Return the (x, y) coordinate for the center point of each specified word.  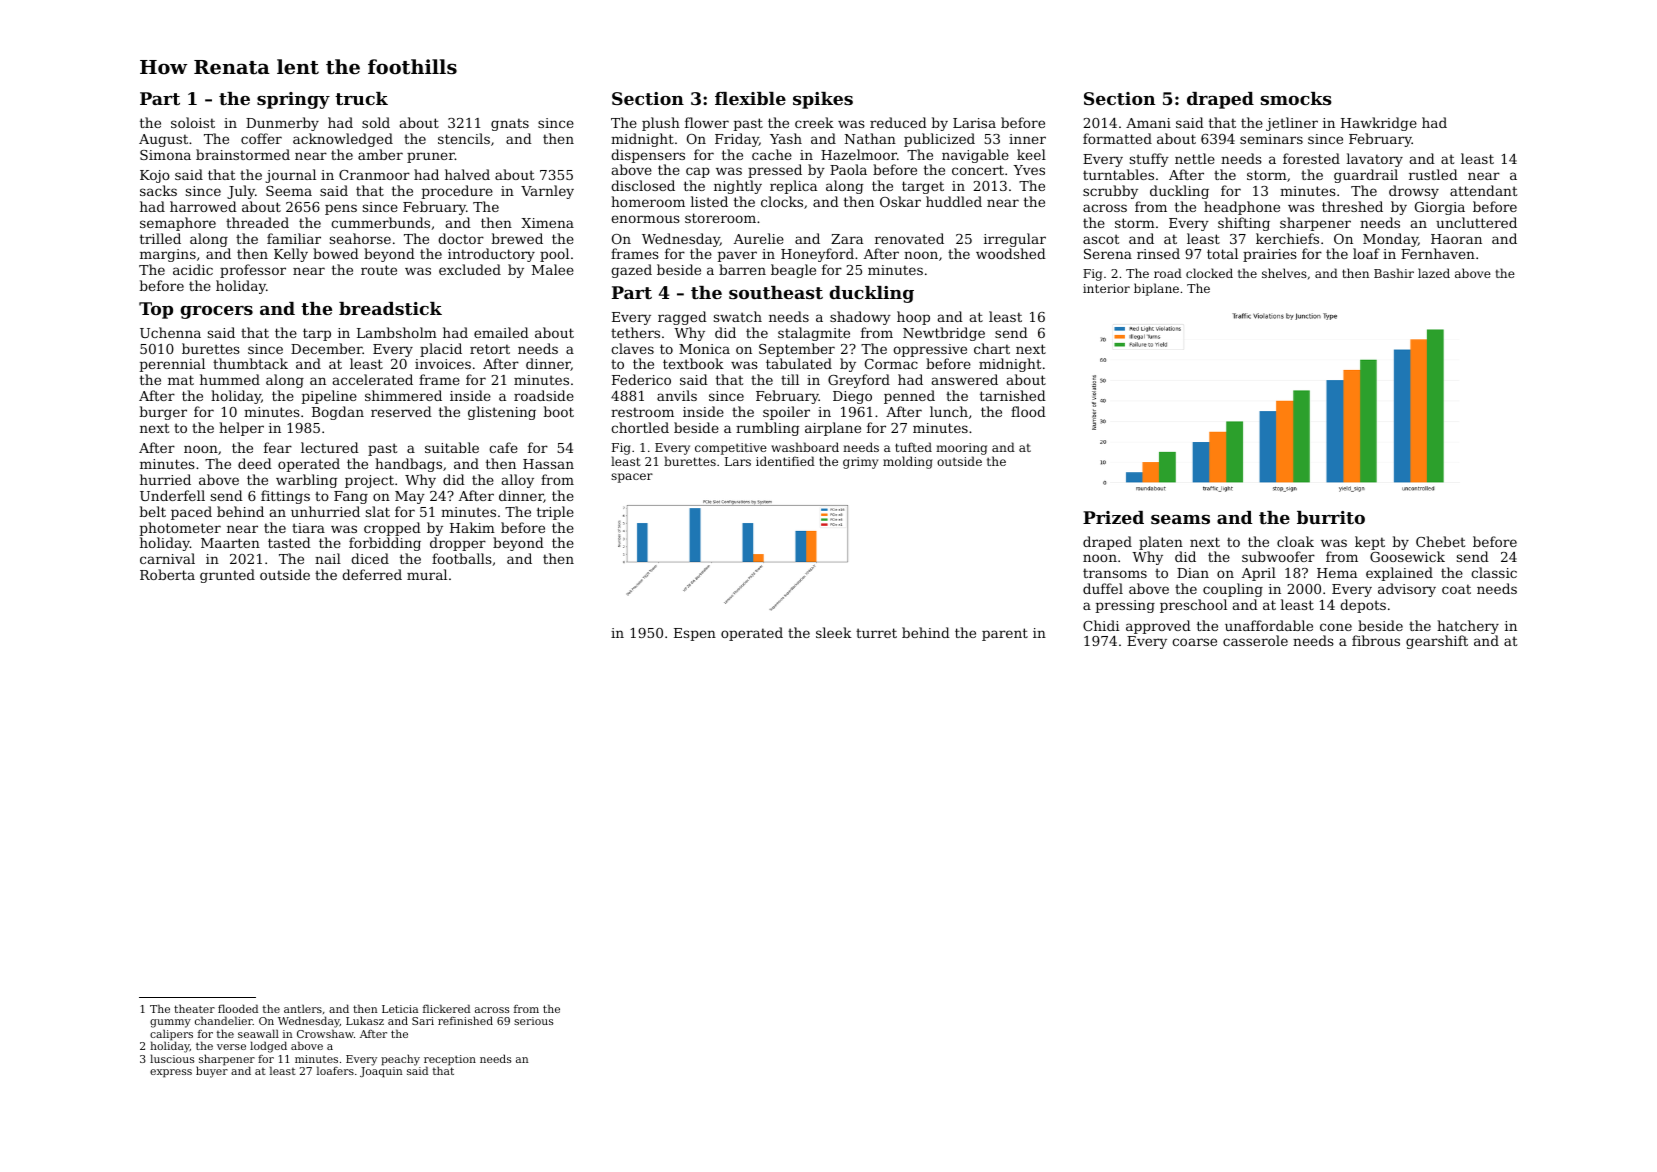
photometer (180, 529)
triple (555, 513)
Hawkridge (1379, 124)
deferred (372, 574)
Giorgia (1440, 208)
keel (1031, 154)
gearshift (1437, 642)
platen (1161, 543)
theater (194, 1008)
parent (1005, 634)
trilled (160, 238)
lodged (268, 1047)
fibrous (1376, 640)
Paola (848, 169)
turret (876, 633)
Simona (165, 155)
